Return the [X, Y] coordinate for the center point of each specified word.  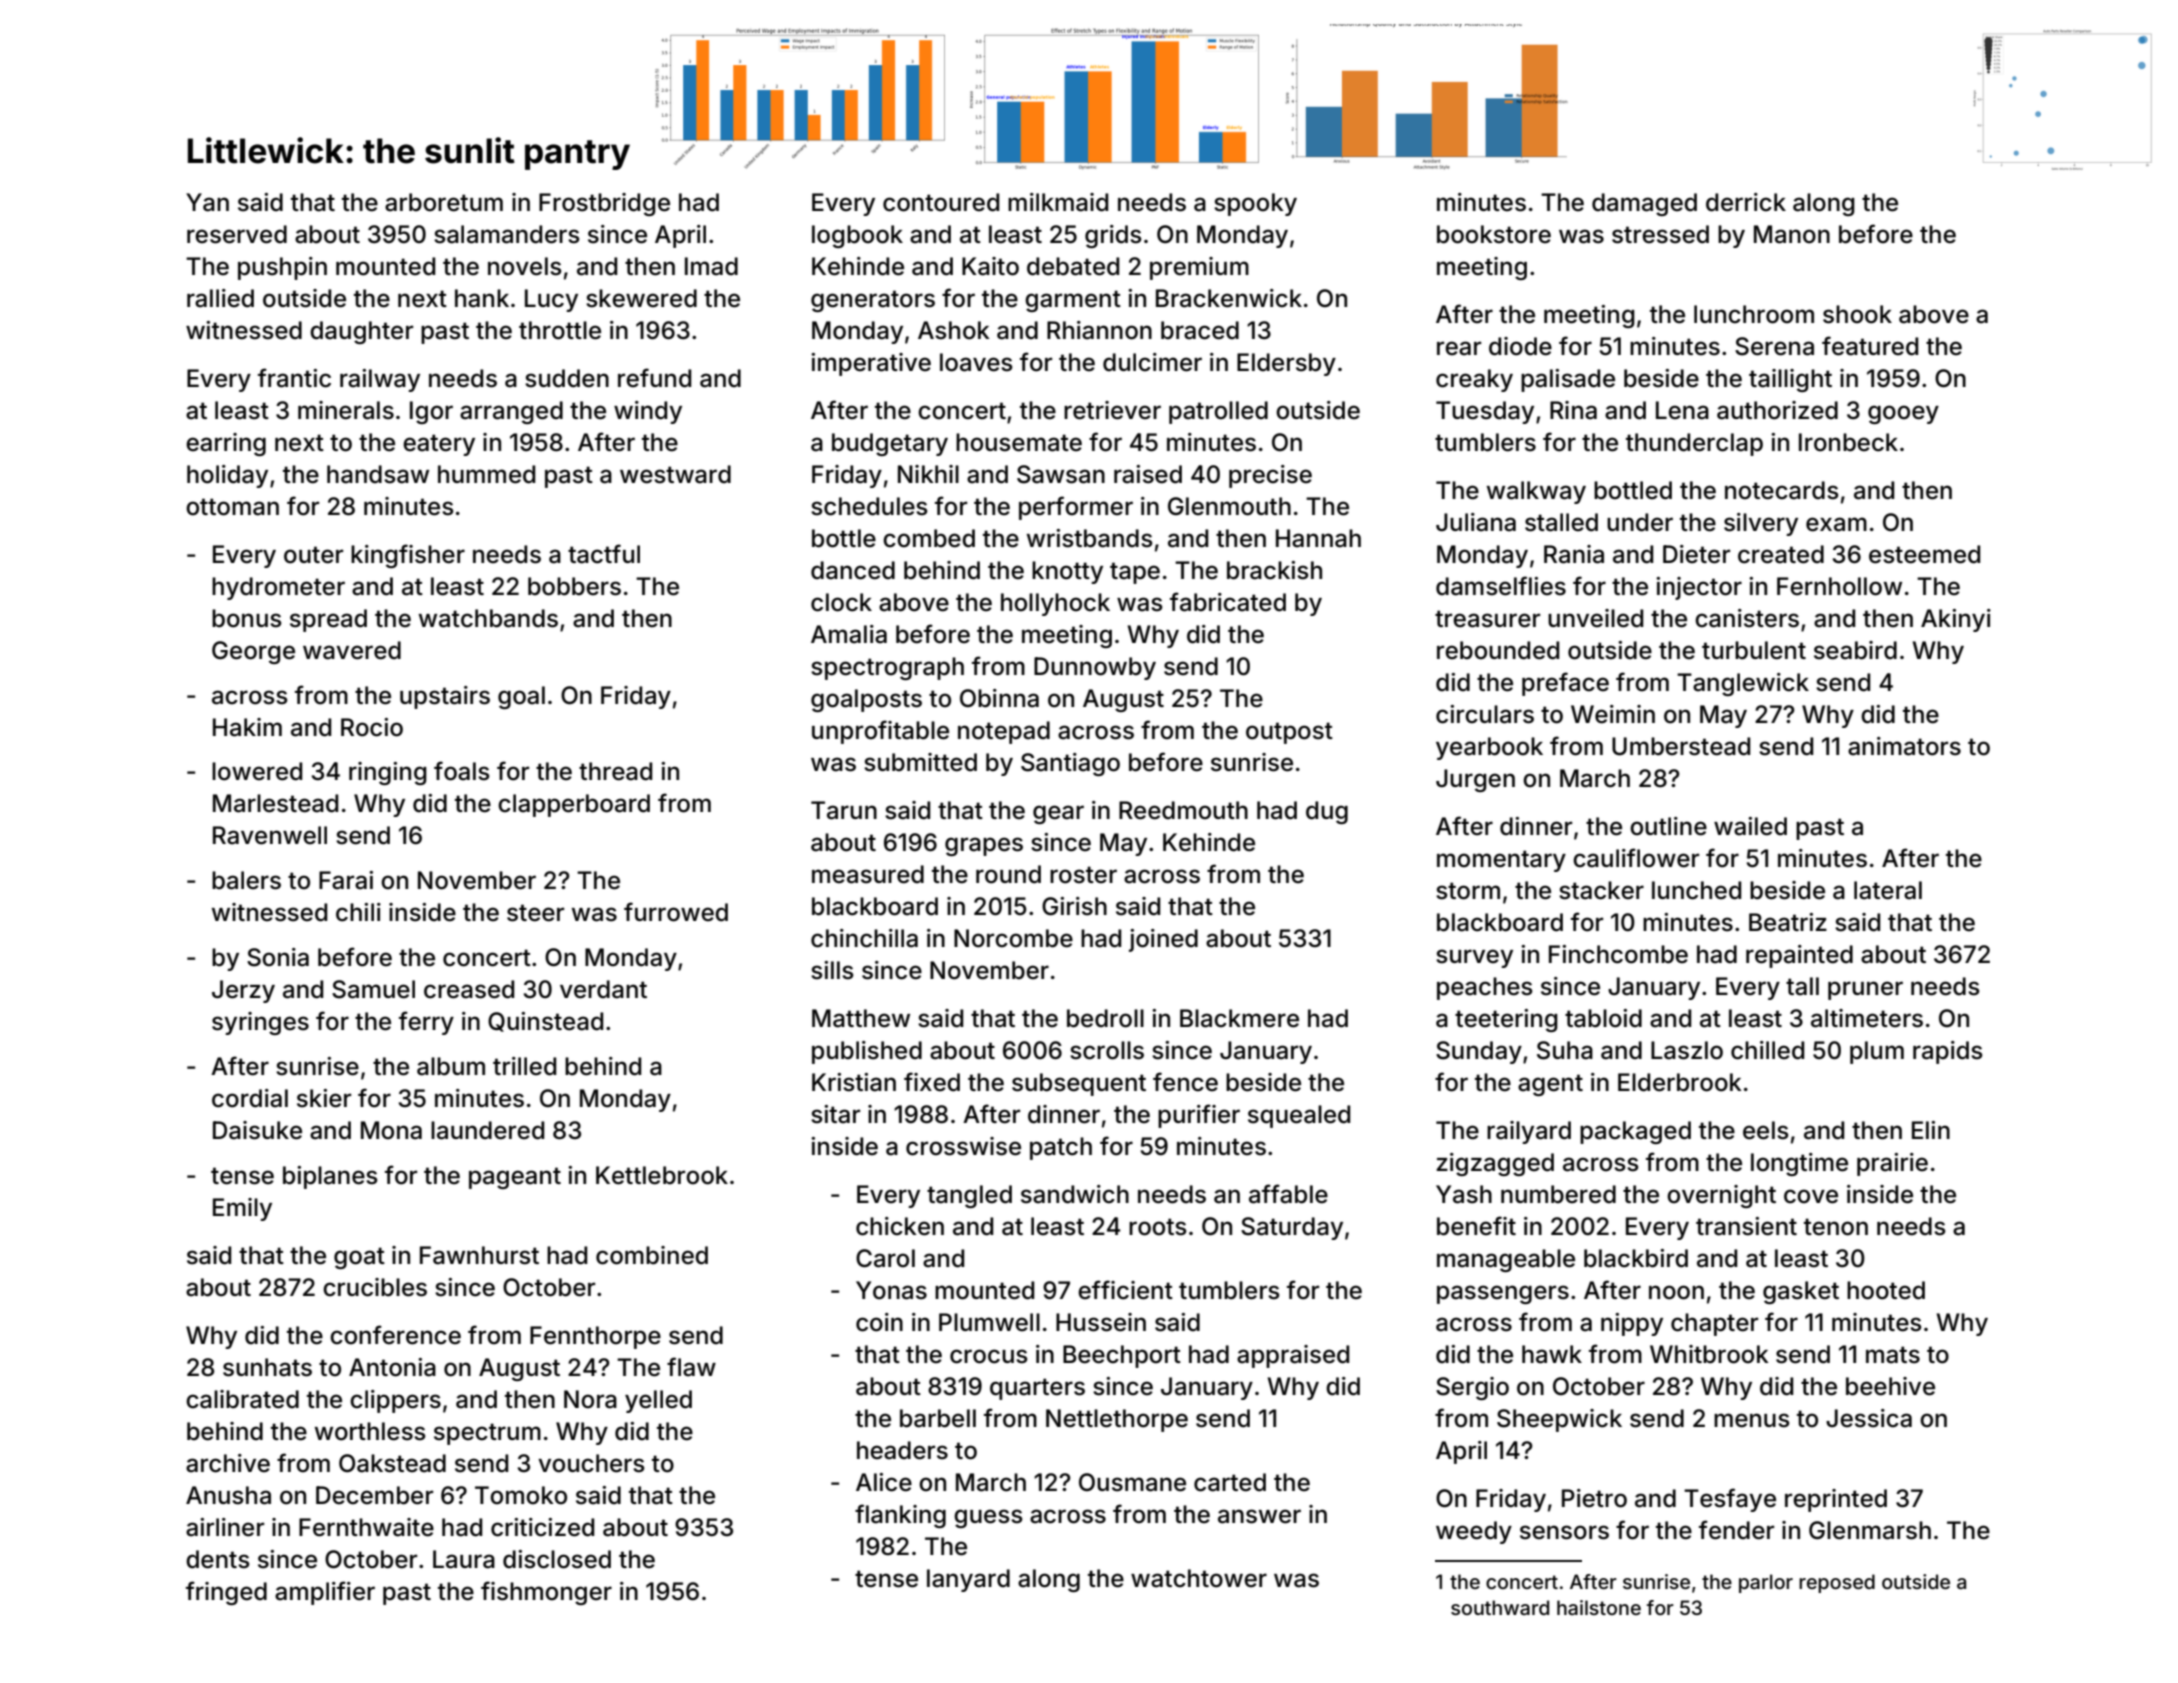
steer [535, 913]
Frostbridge [604, 204]
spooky [1255, 204]
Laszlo [1687, 1050]
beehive [1890, 1386]
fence [1185, 1082]
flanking [900, 1516]
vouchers [591, 1463]
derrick [1746, 202]
